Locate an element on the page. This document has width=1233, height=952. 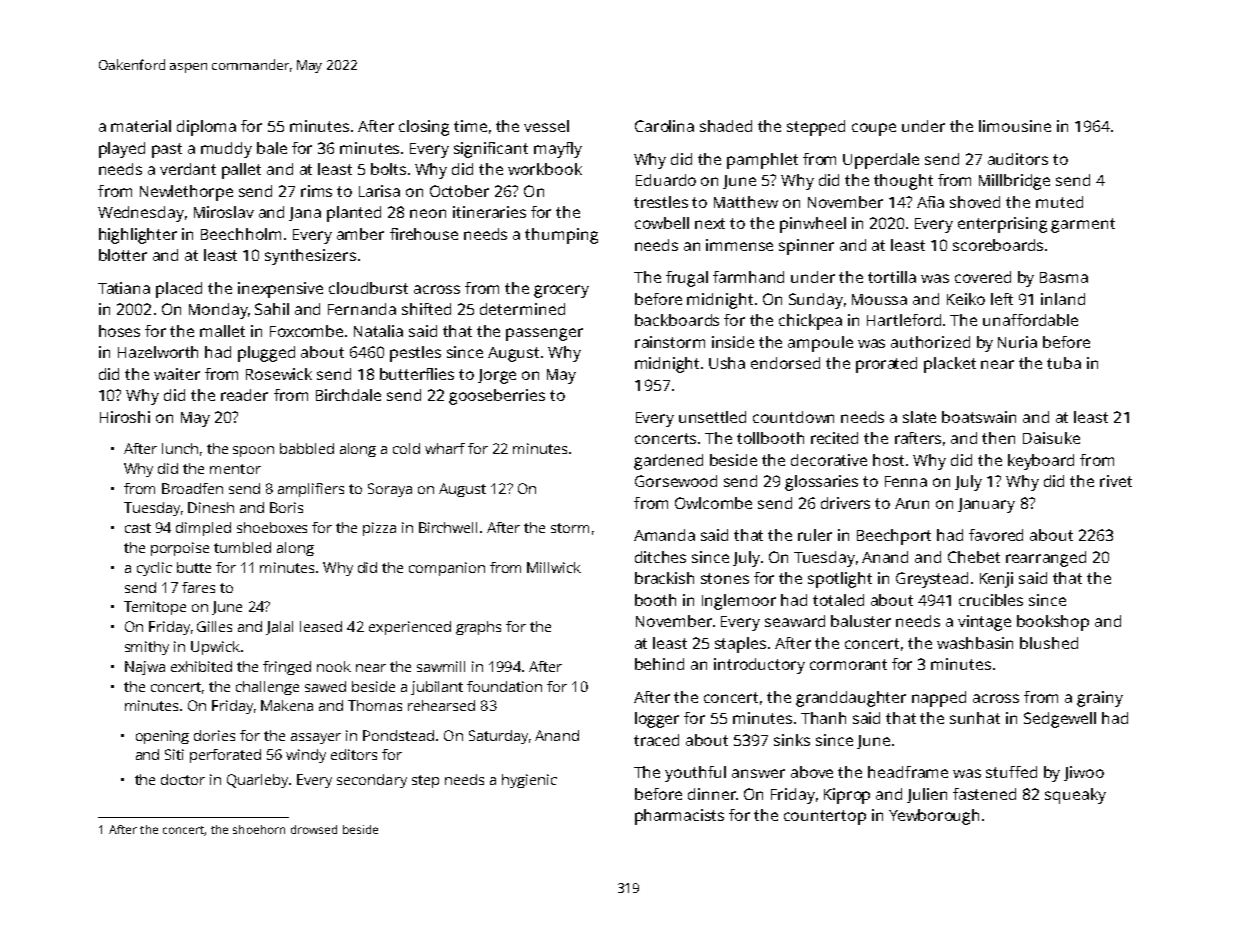
tortilla is located at coordinates (892, 277).
